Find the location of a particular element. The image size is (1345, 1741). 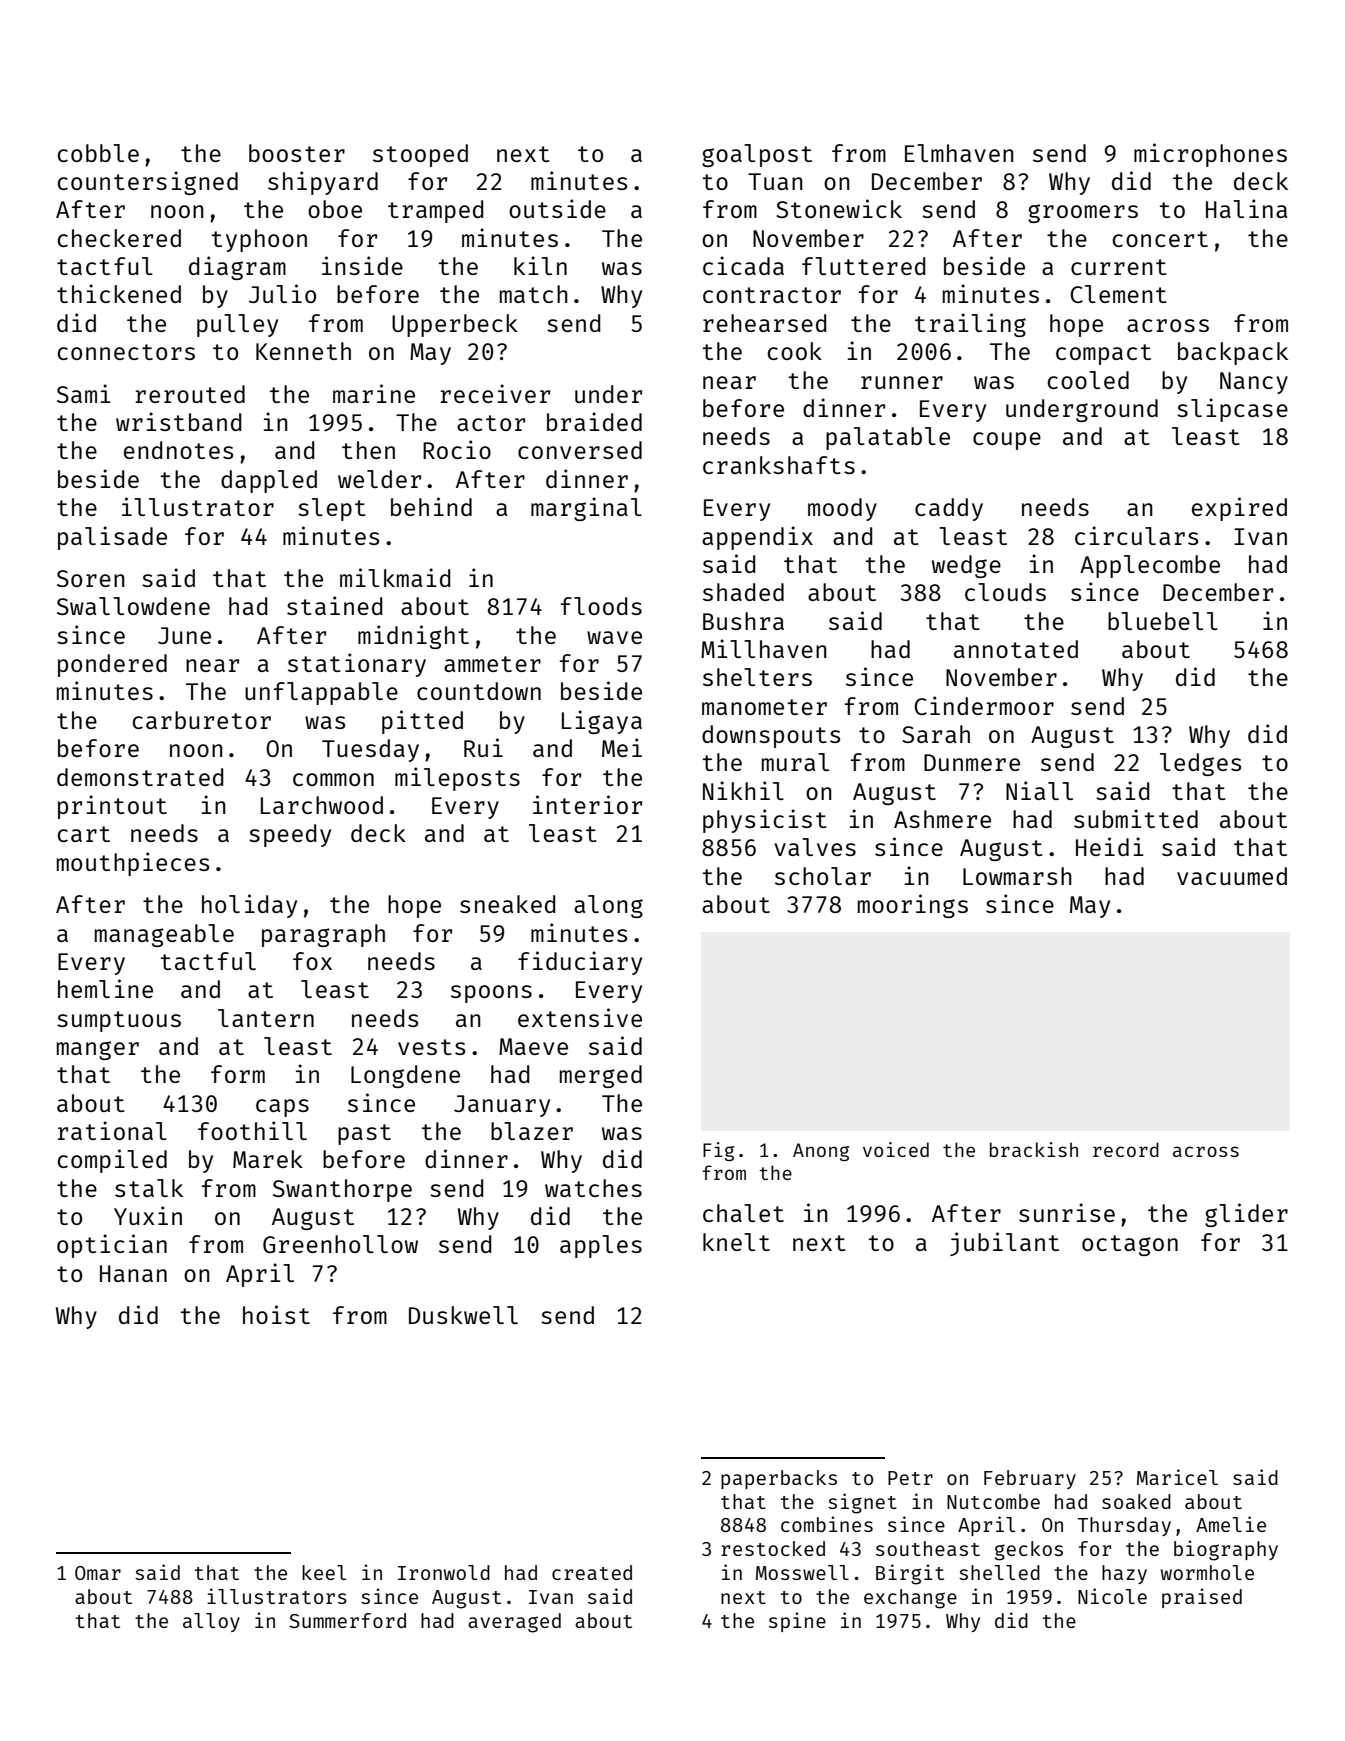

moorings is located at coordinates (913, 906).
